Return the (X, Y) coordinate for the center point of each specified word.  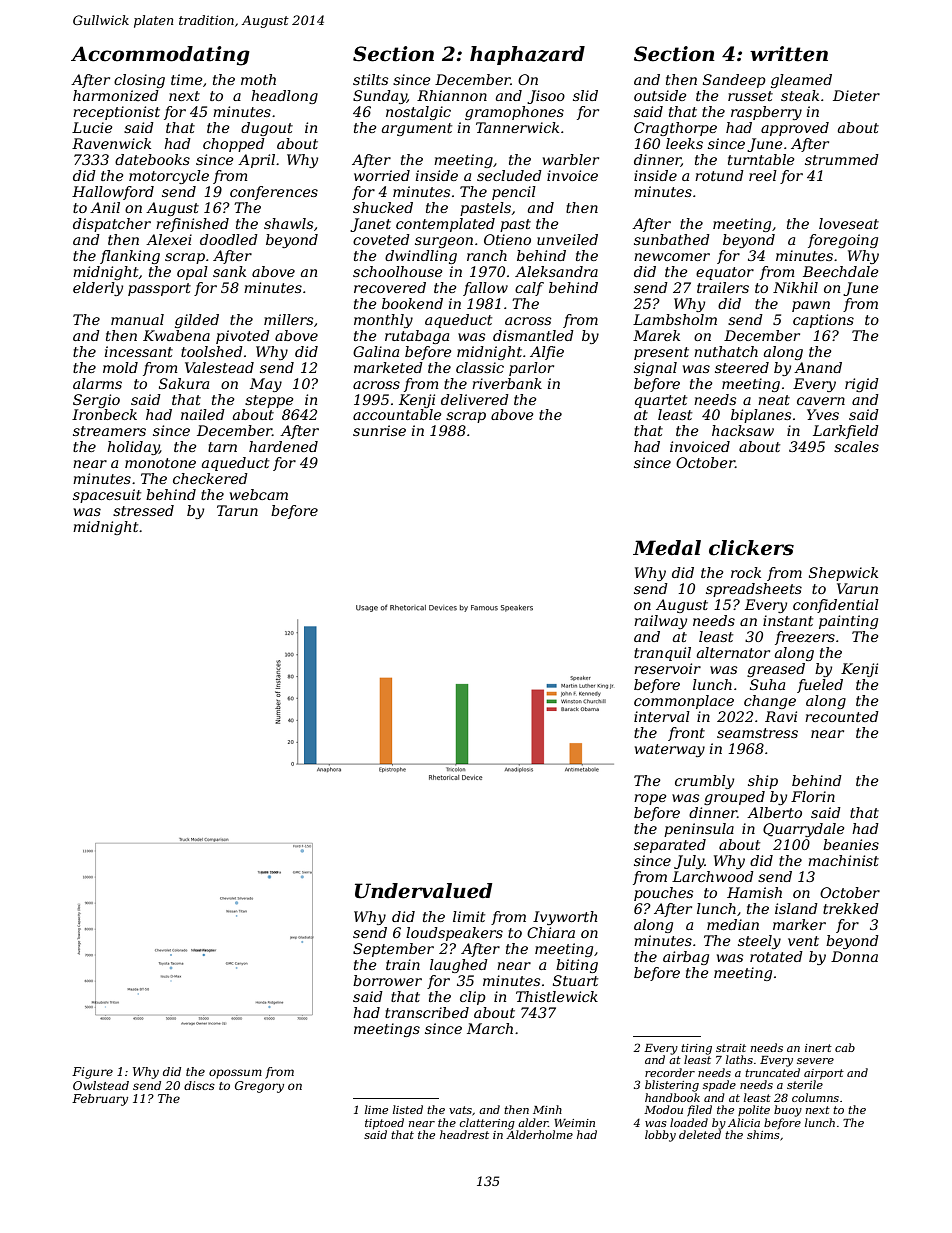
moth (258, 79)
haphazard (527, 55)
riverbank (507, 383)
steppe (269, 401)
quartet (661, 401)
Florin (813, 796)
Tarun (237, 510)
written (789, 54)
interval (662, 716)
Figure (92, 1073)
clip (473, 998)
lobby (660, 1136)
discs (199, 1085)
